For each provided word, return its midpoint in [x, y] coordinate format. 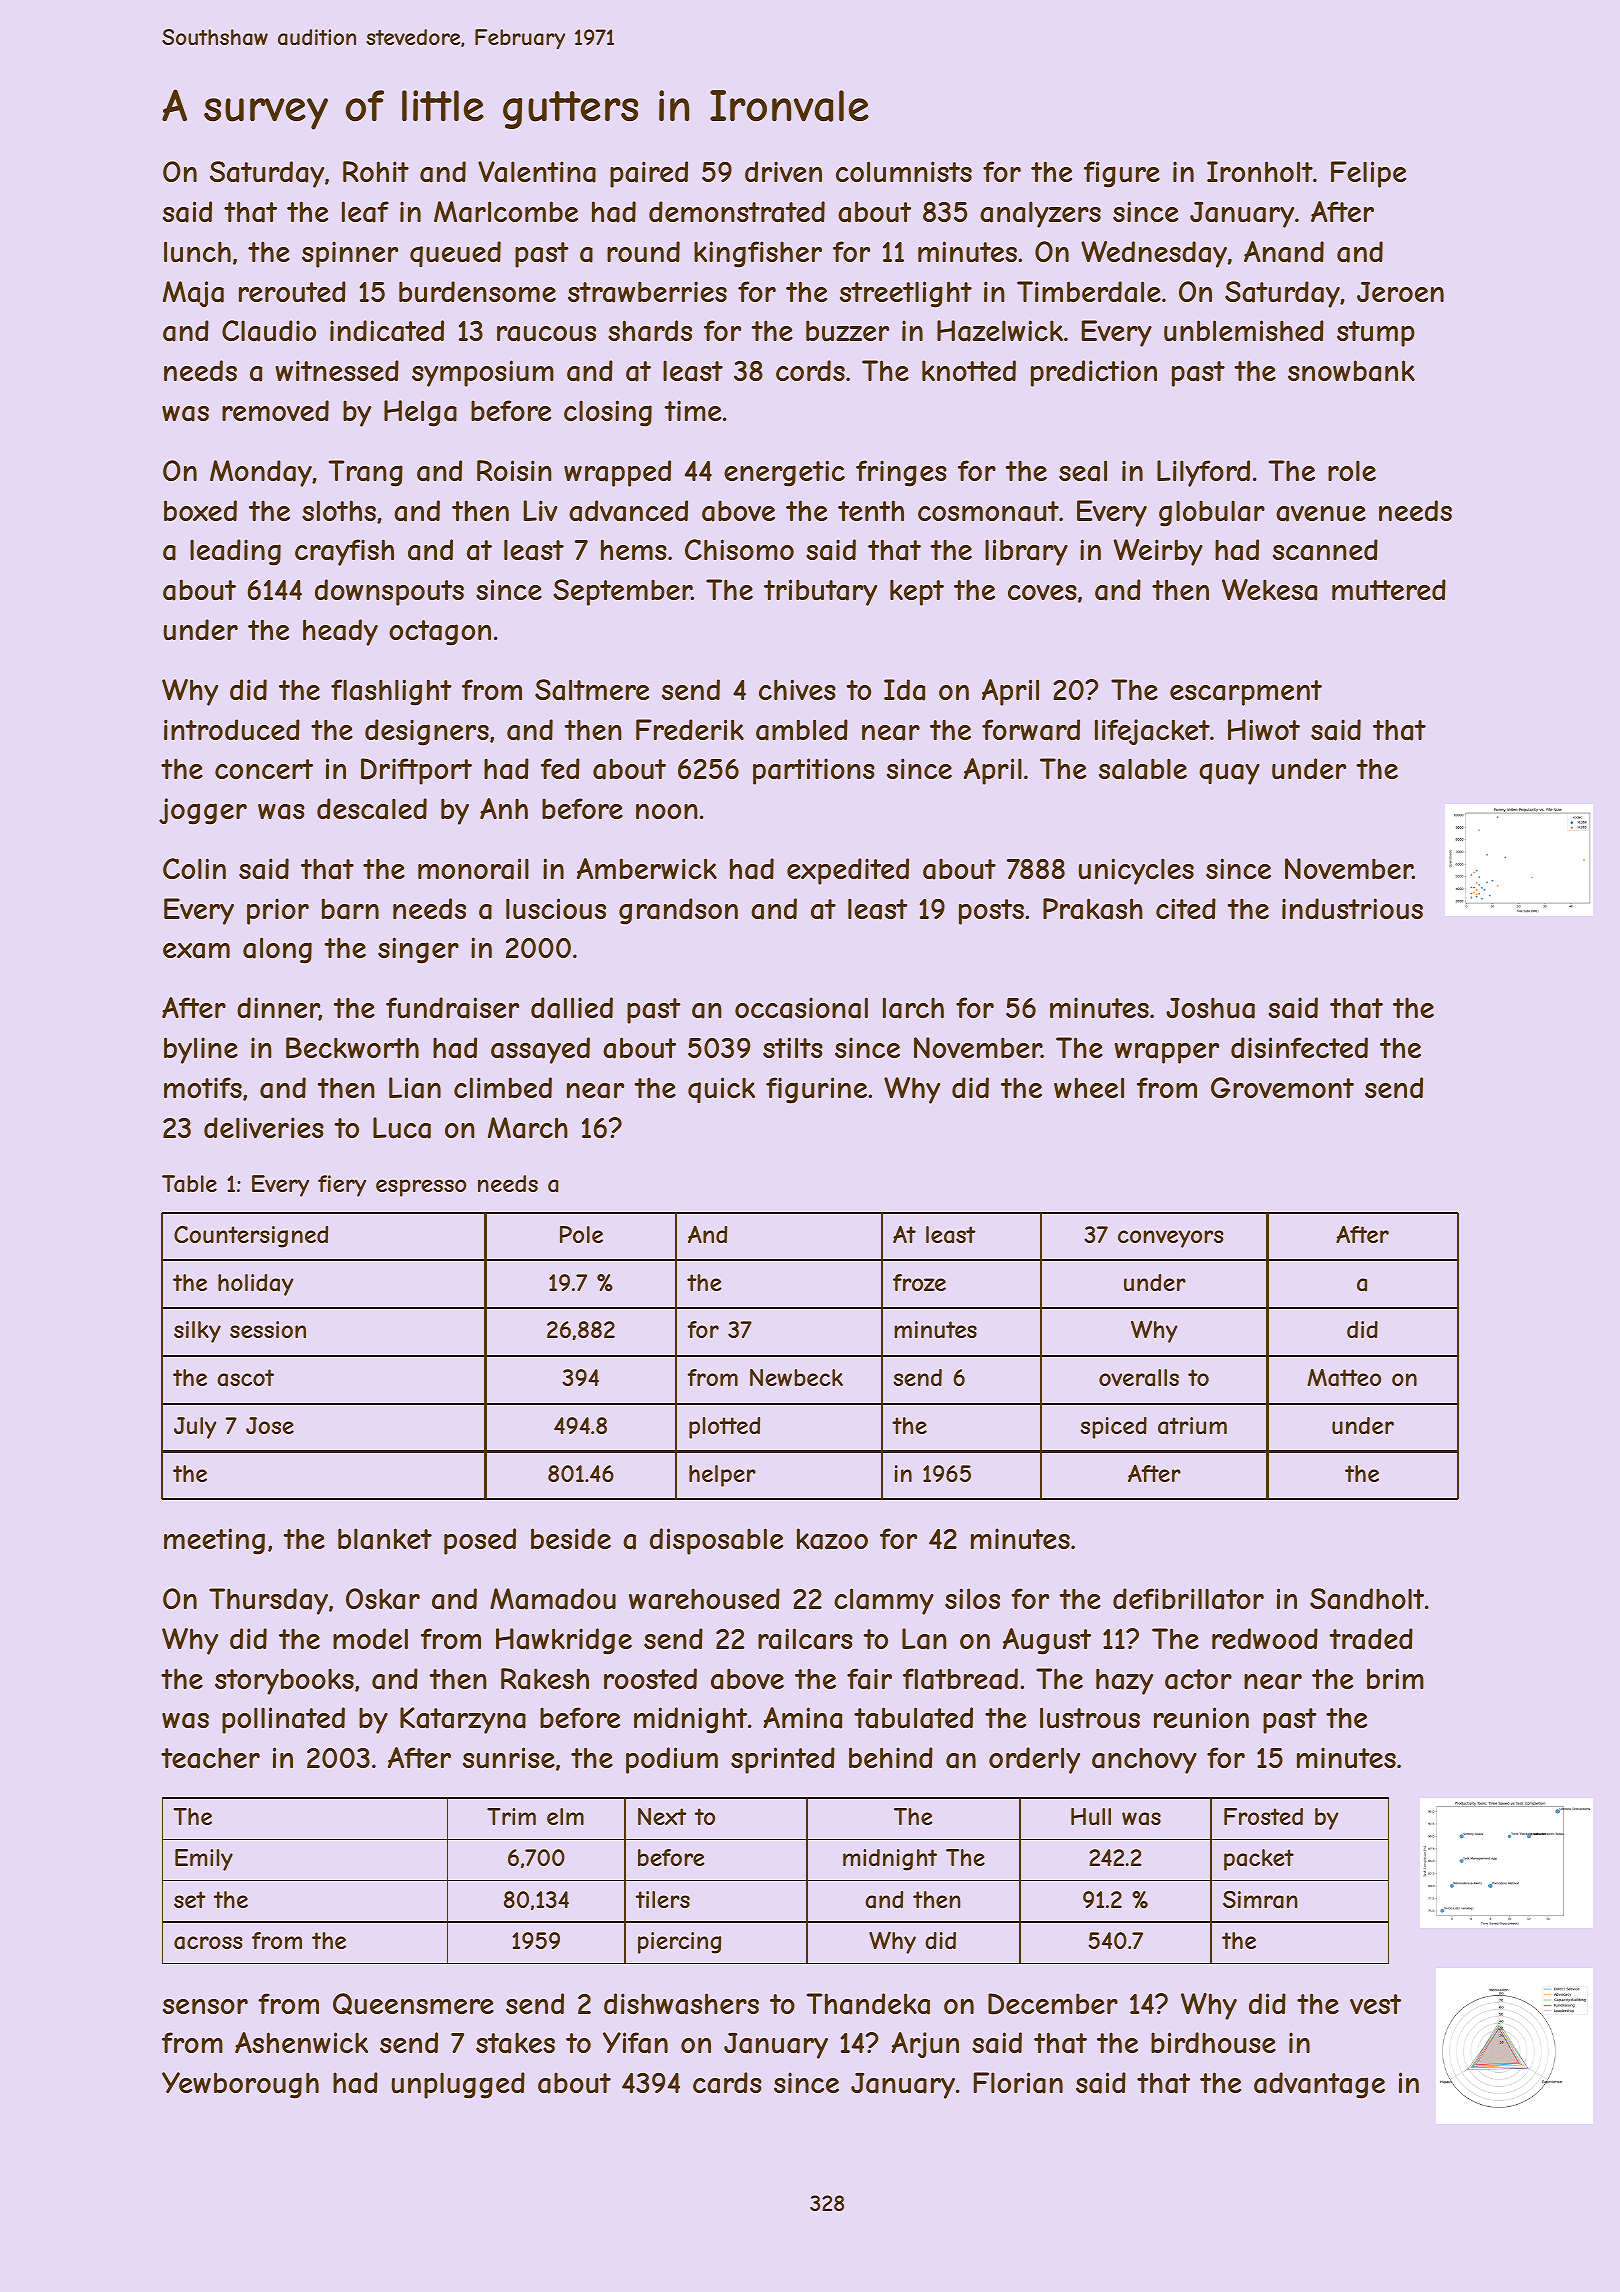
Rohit [376, 171]
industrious [1352, 909]
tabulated [913, 1718]
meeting [214, 1541]
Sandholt [1367, 1599]
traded [1371, 1639]
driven [783, 171]
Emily [204, 1860]
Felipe [1368, 174]
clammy [884, 1601]
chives [797, 689]
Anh [504, 808]
